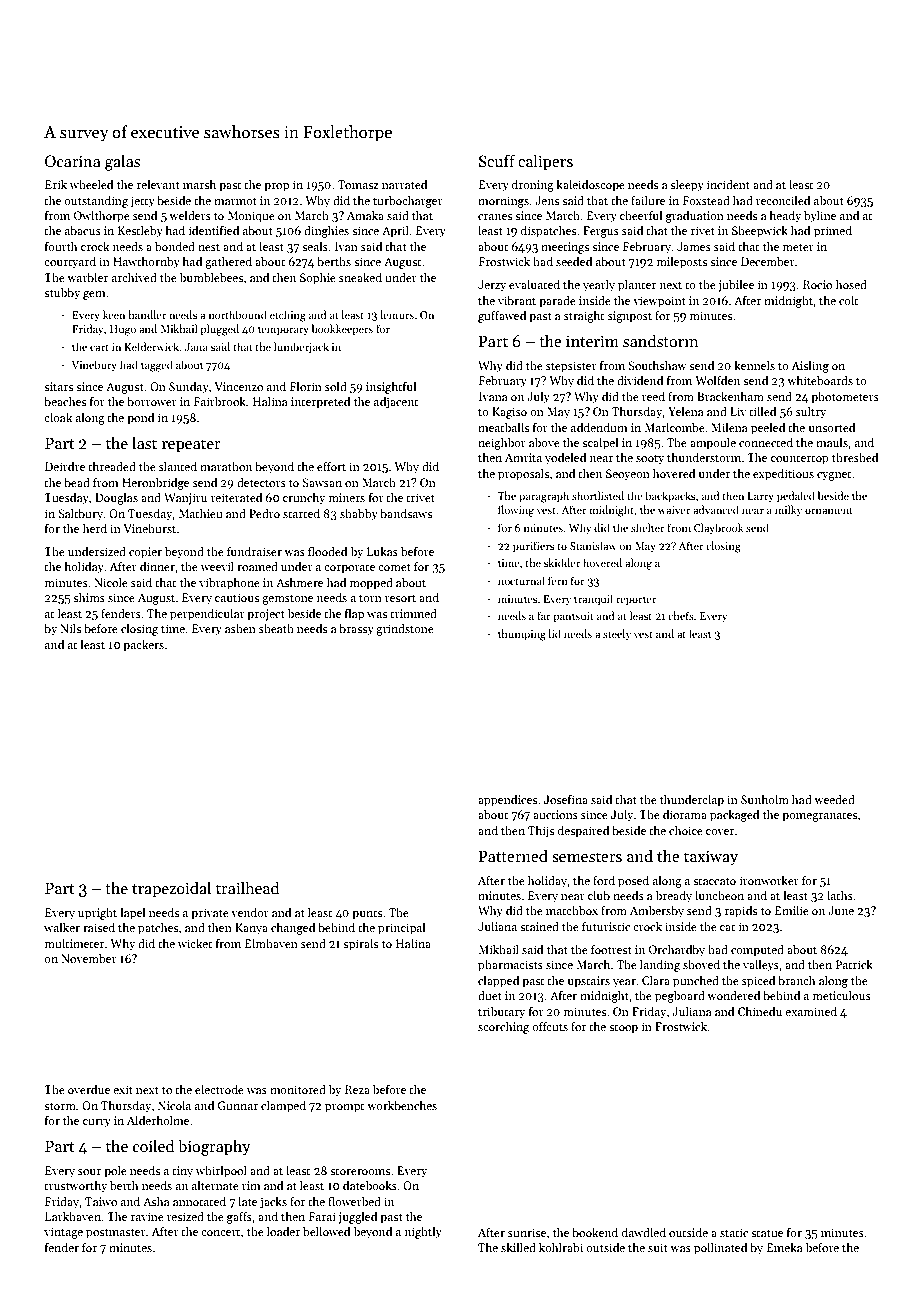 The width and height of the screenshot is (924, 1308). I want to click on packers, so click(143, 646).
